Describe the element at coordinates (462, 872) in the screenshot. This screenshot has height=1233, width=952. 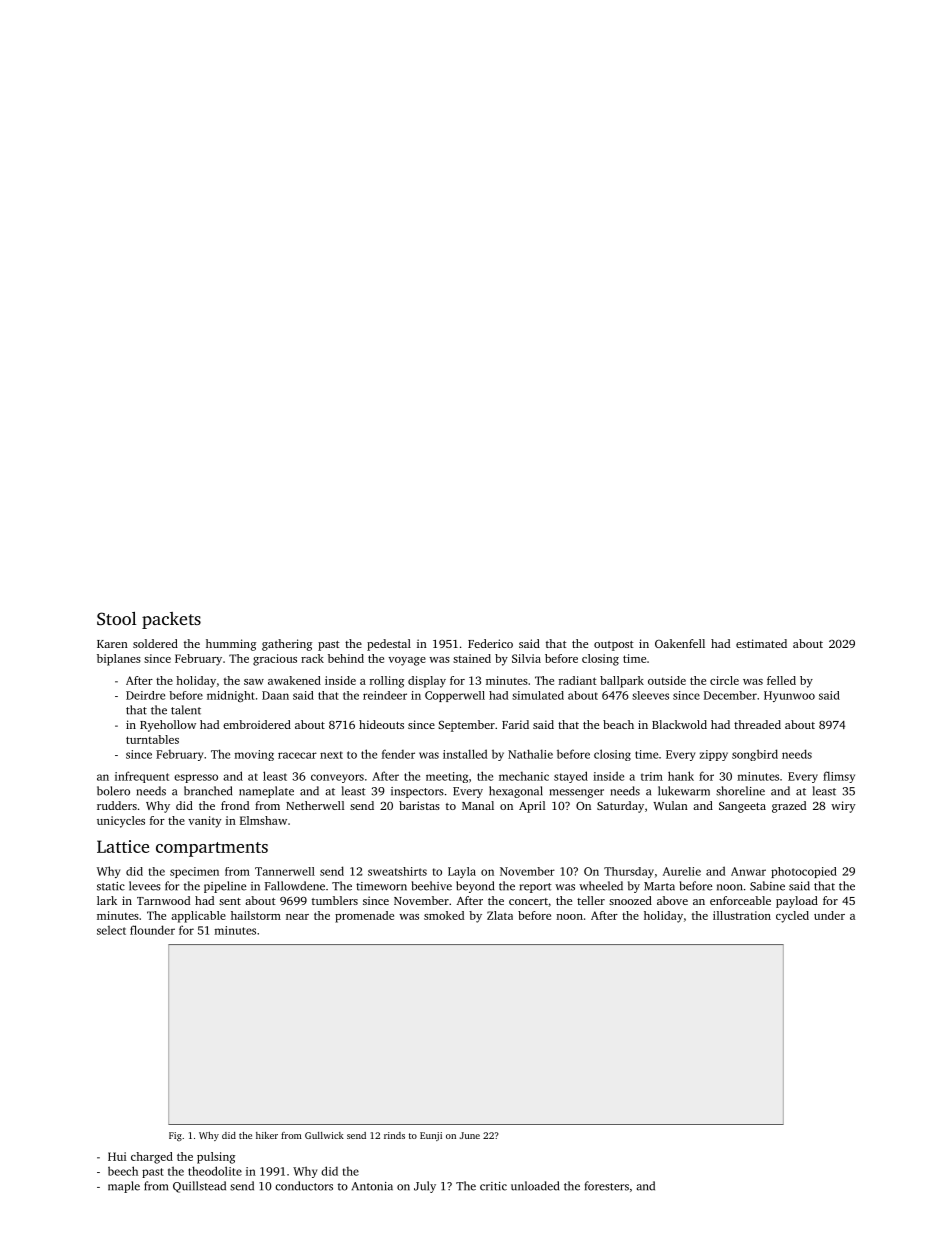
I see `Layla` at that location.
